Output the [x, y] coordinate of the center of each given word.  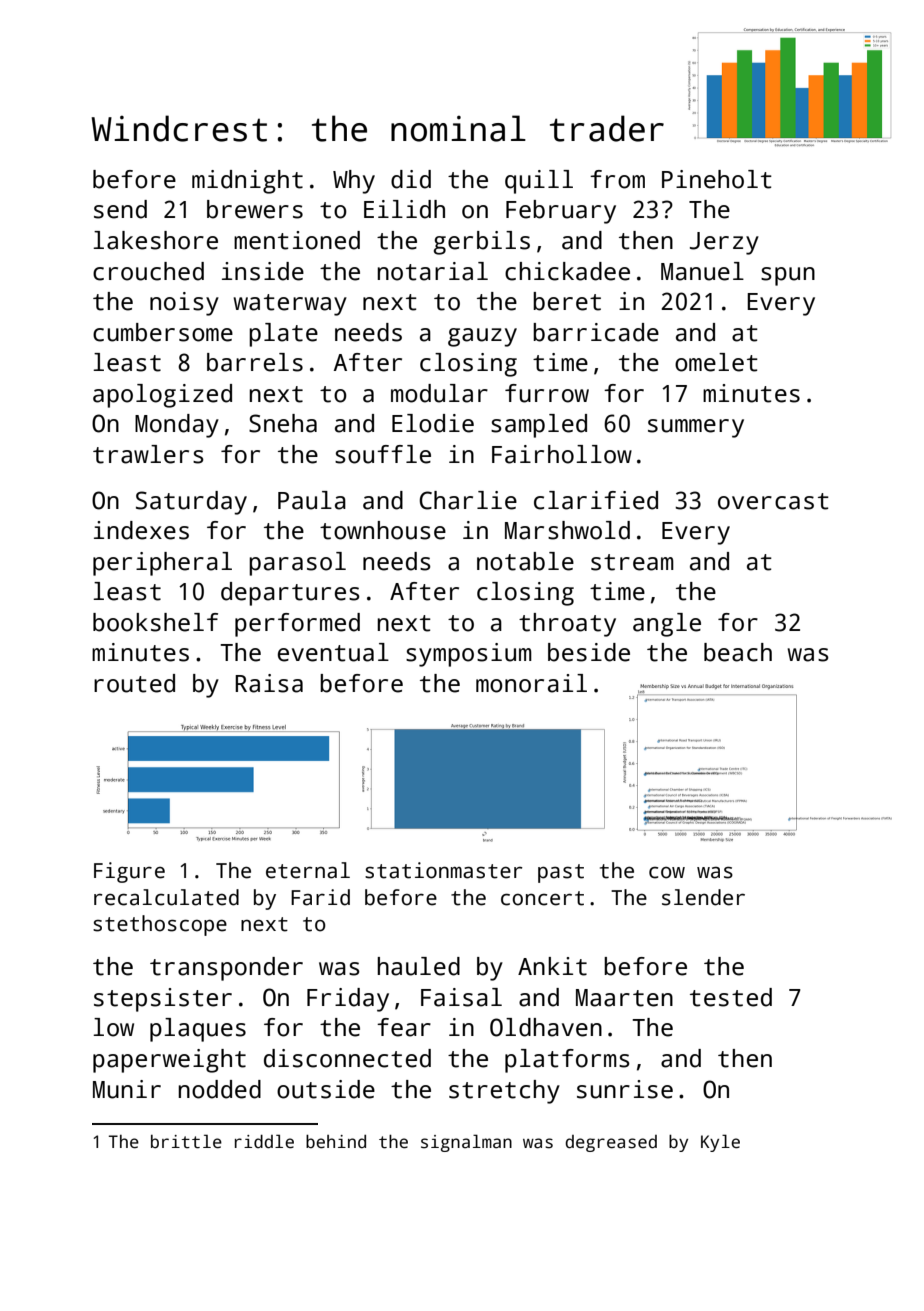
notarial [432, 271]
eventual [333, 652]
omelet [716, 362]
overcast [773, 501]
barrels [255, 362]
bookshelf [155, 622]
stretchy [504, 1092]
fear [404, 1027]
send [120, 209]
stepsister [163, 1000]
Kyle [720, 1143]
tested [731, 997]
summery [696, 428]
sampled [539, 426]
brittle [186, 1141]
